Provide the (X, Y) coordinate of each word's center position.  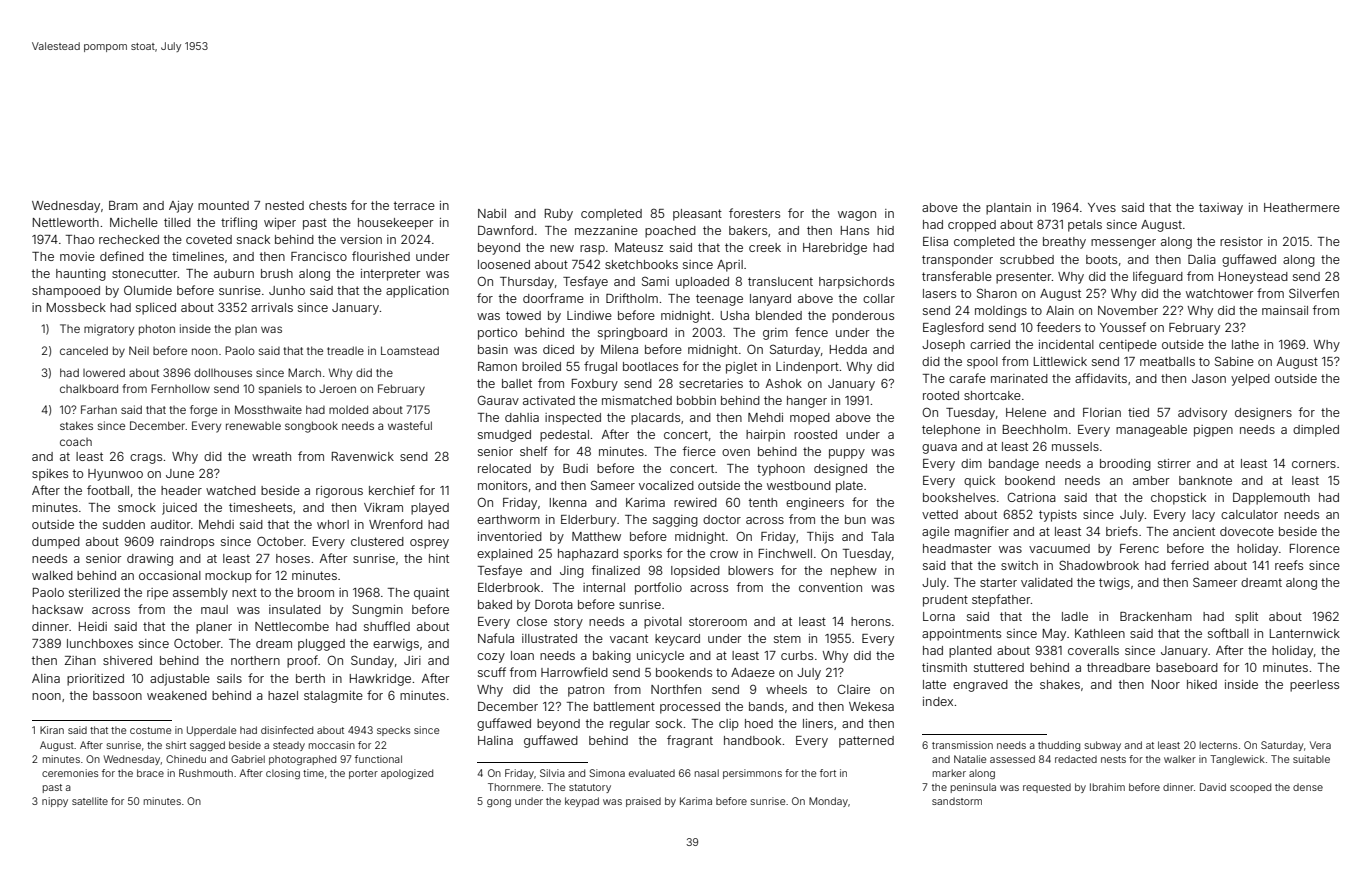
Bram (123, 205)
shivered (127, 660)
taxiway (1221, 209)
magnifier (982, 532)
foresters (754, 213)
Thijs (820, 538)
